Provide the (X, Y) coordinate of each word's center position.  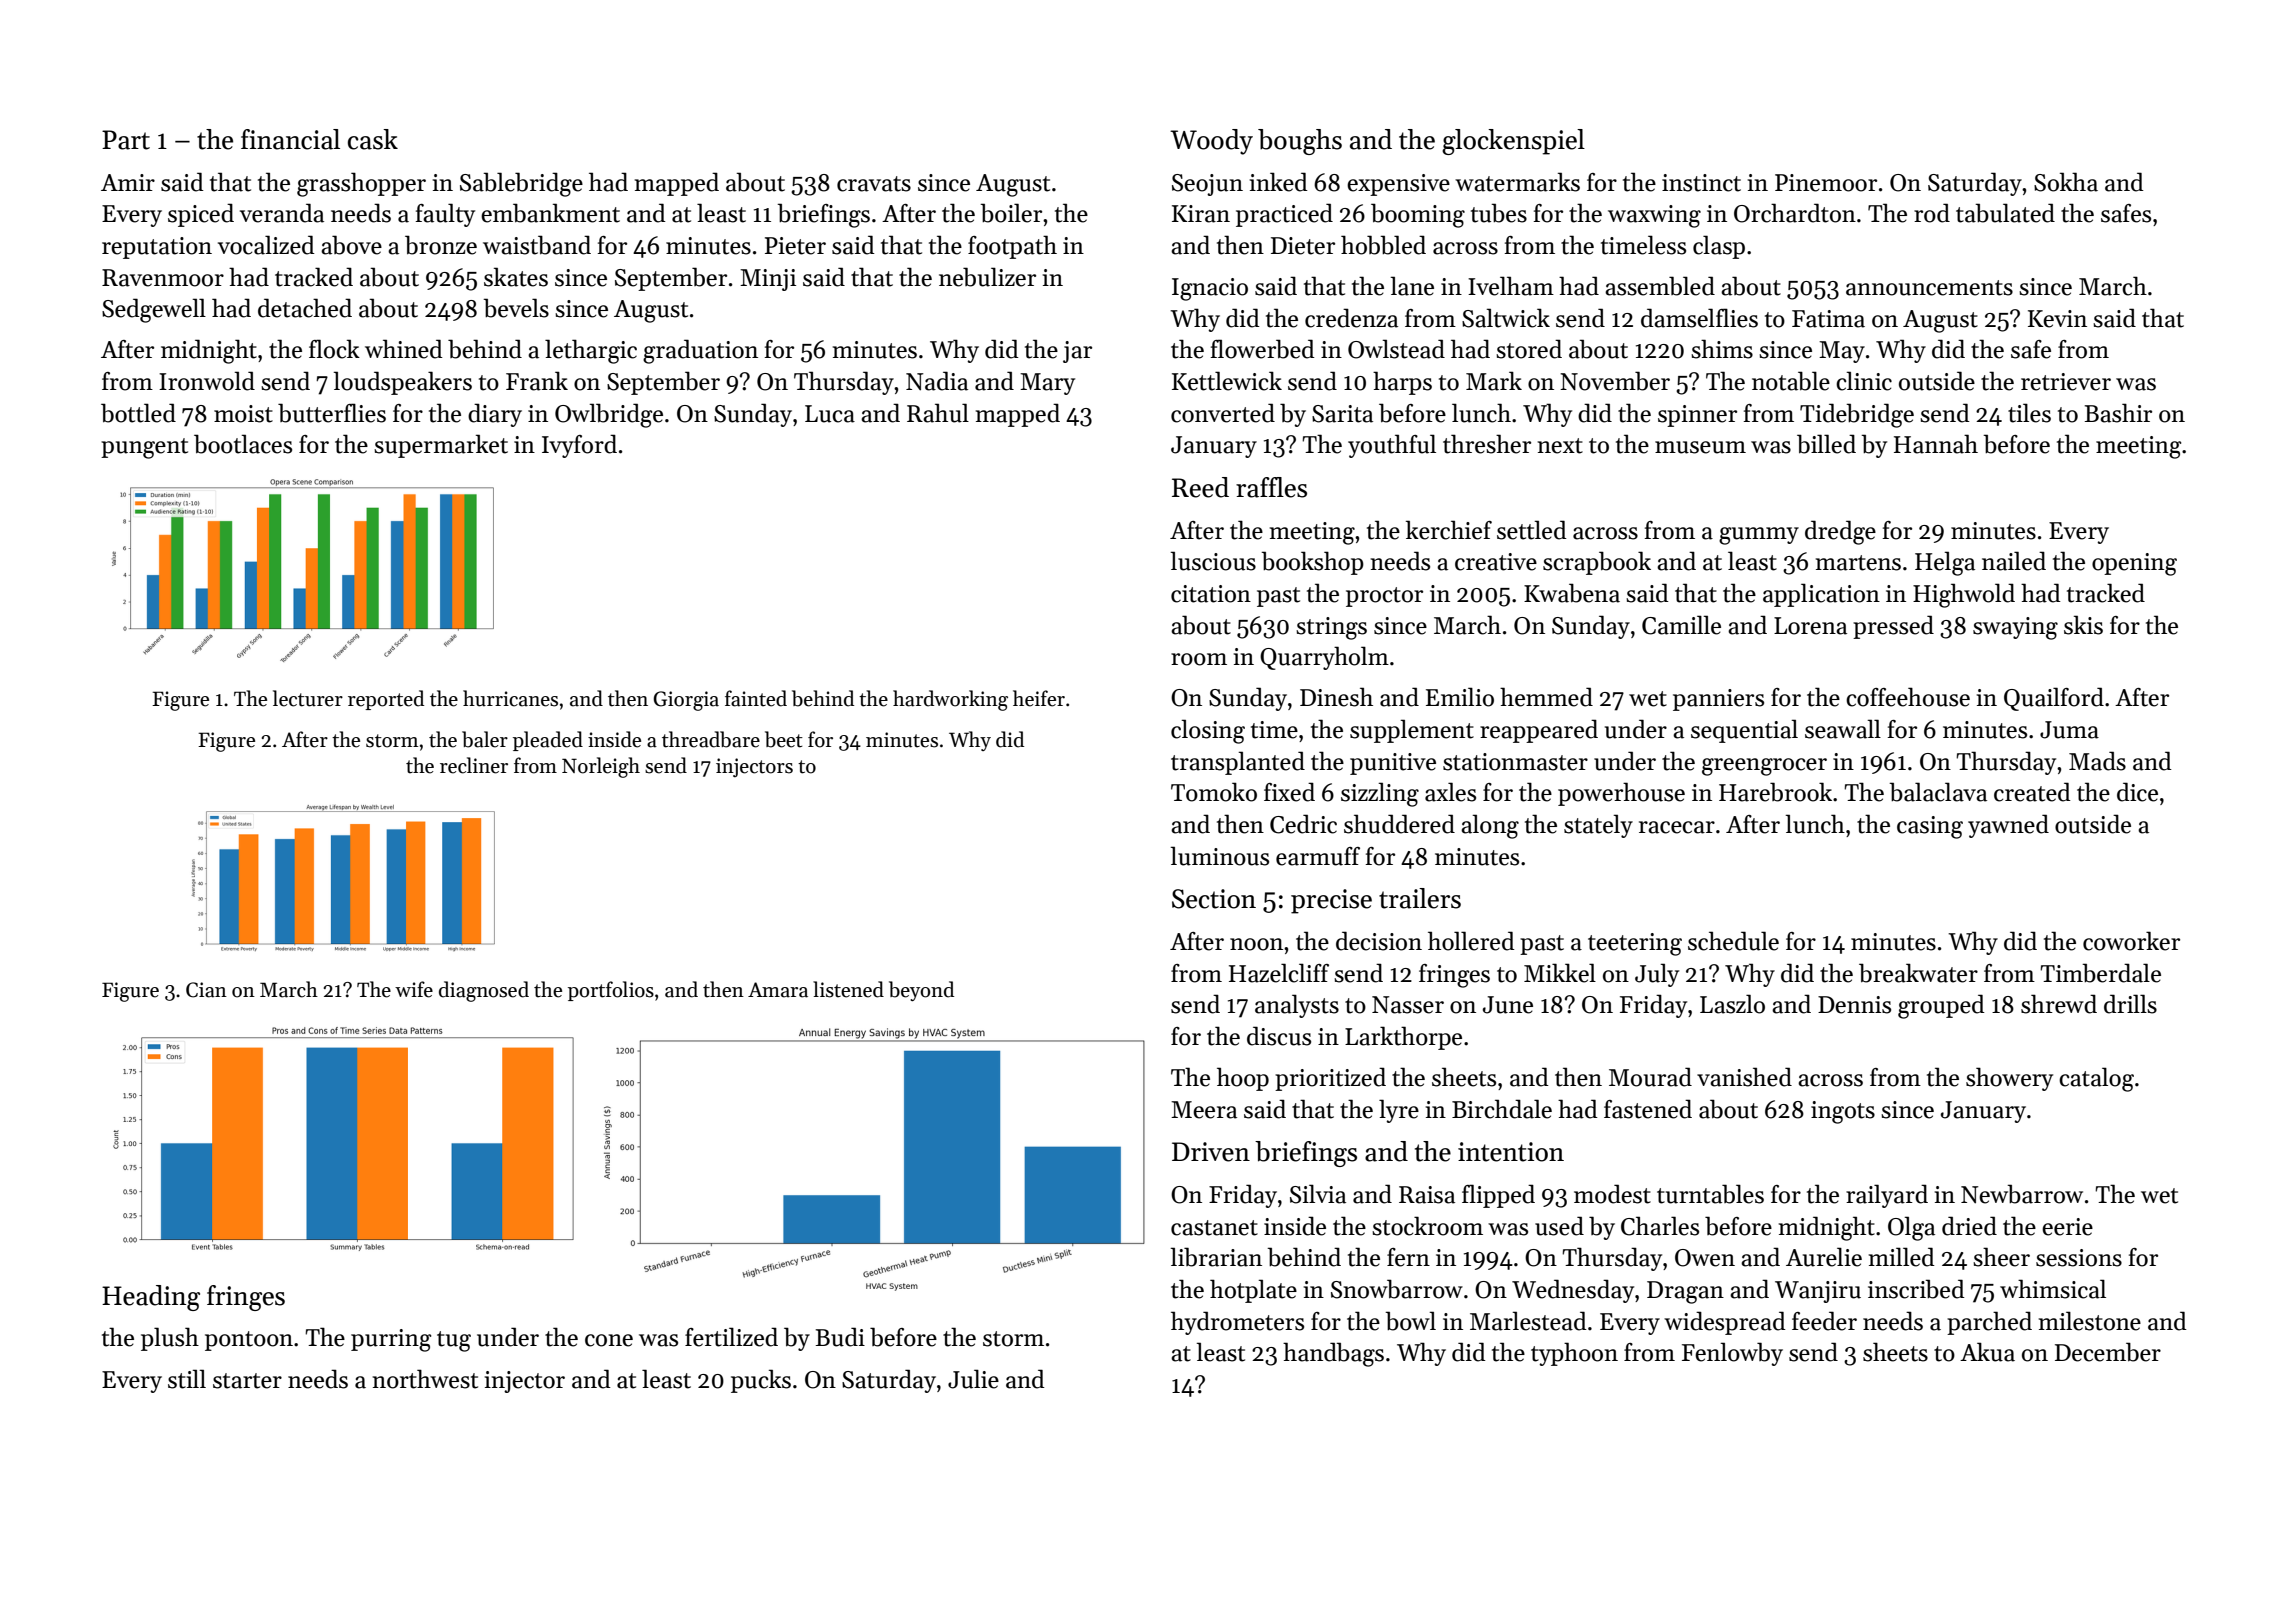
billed (1826, 444)
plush (170, 1339)
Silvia (1318, 1194)
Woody (1211, 142)
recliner (474, 765)
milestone (2090, 1321)
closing (1208, 731)
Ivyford (579, 446)
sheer (2001, 1257)
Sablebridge (521, 184)
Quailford (2054, 699)
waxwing (1654, 216)
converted (1223, 413)
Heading (151, 1298)
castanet (1214, 1228)
